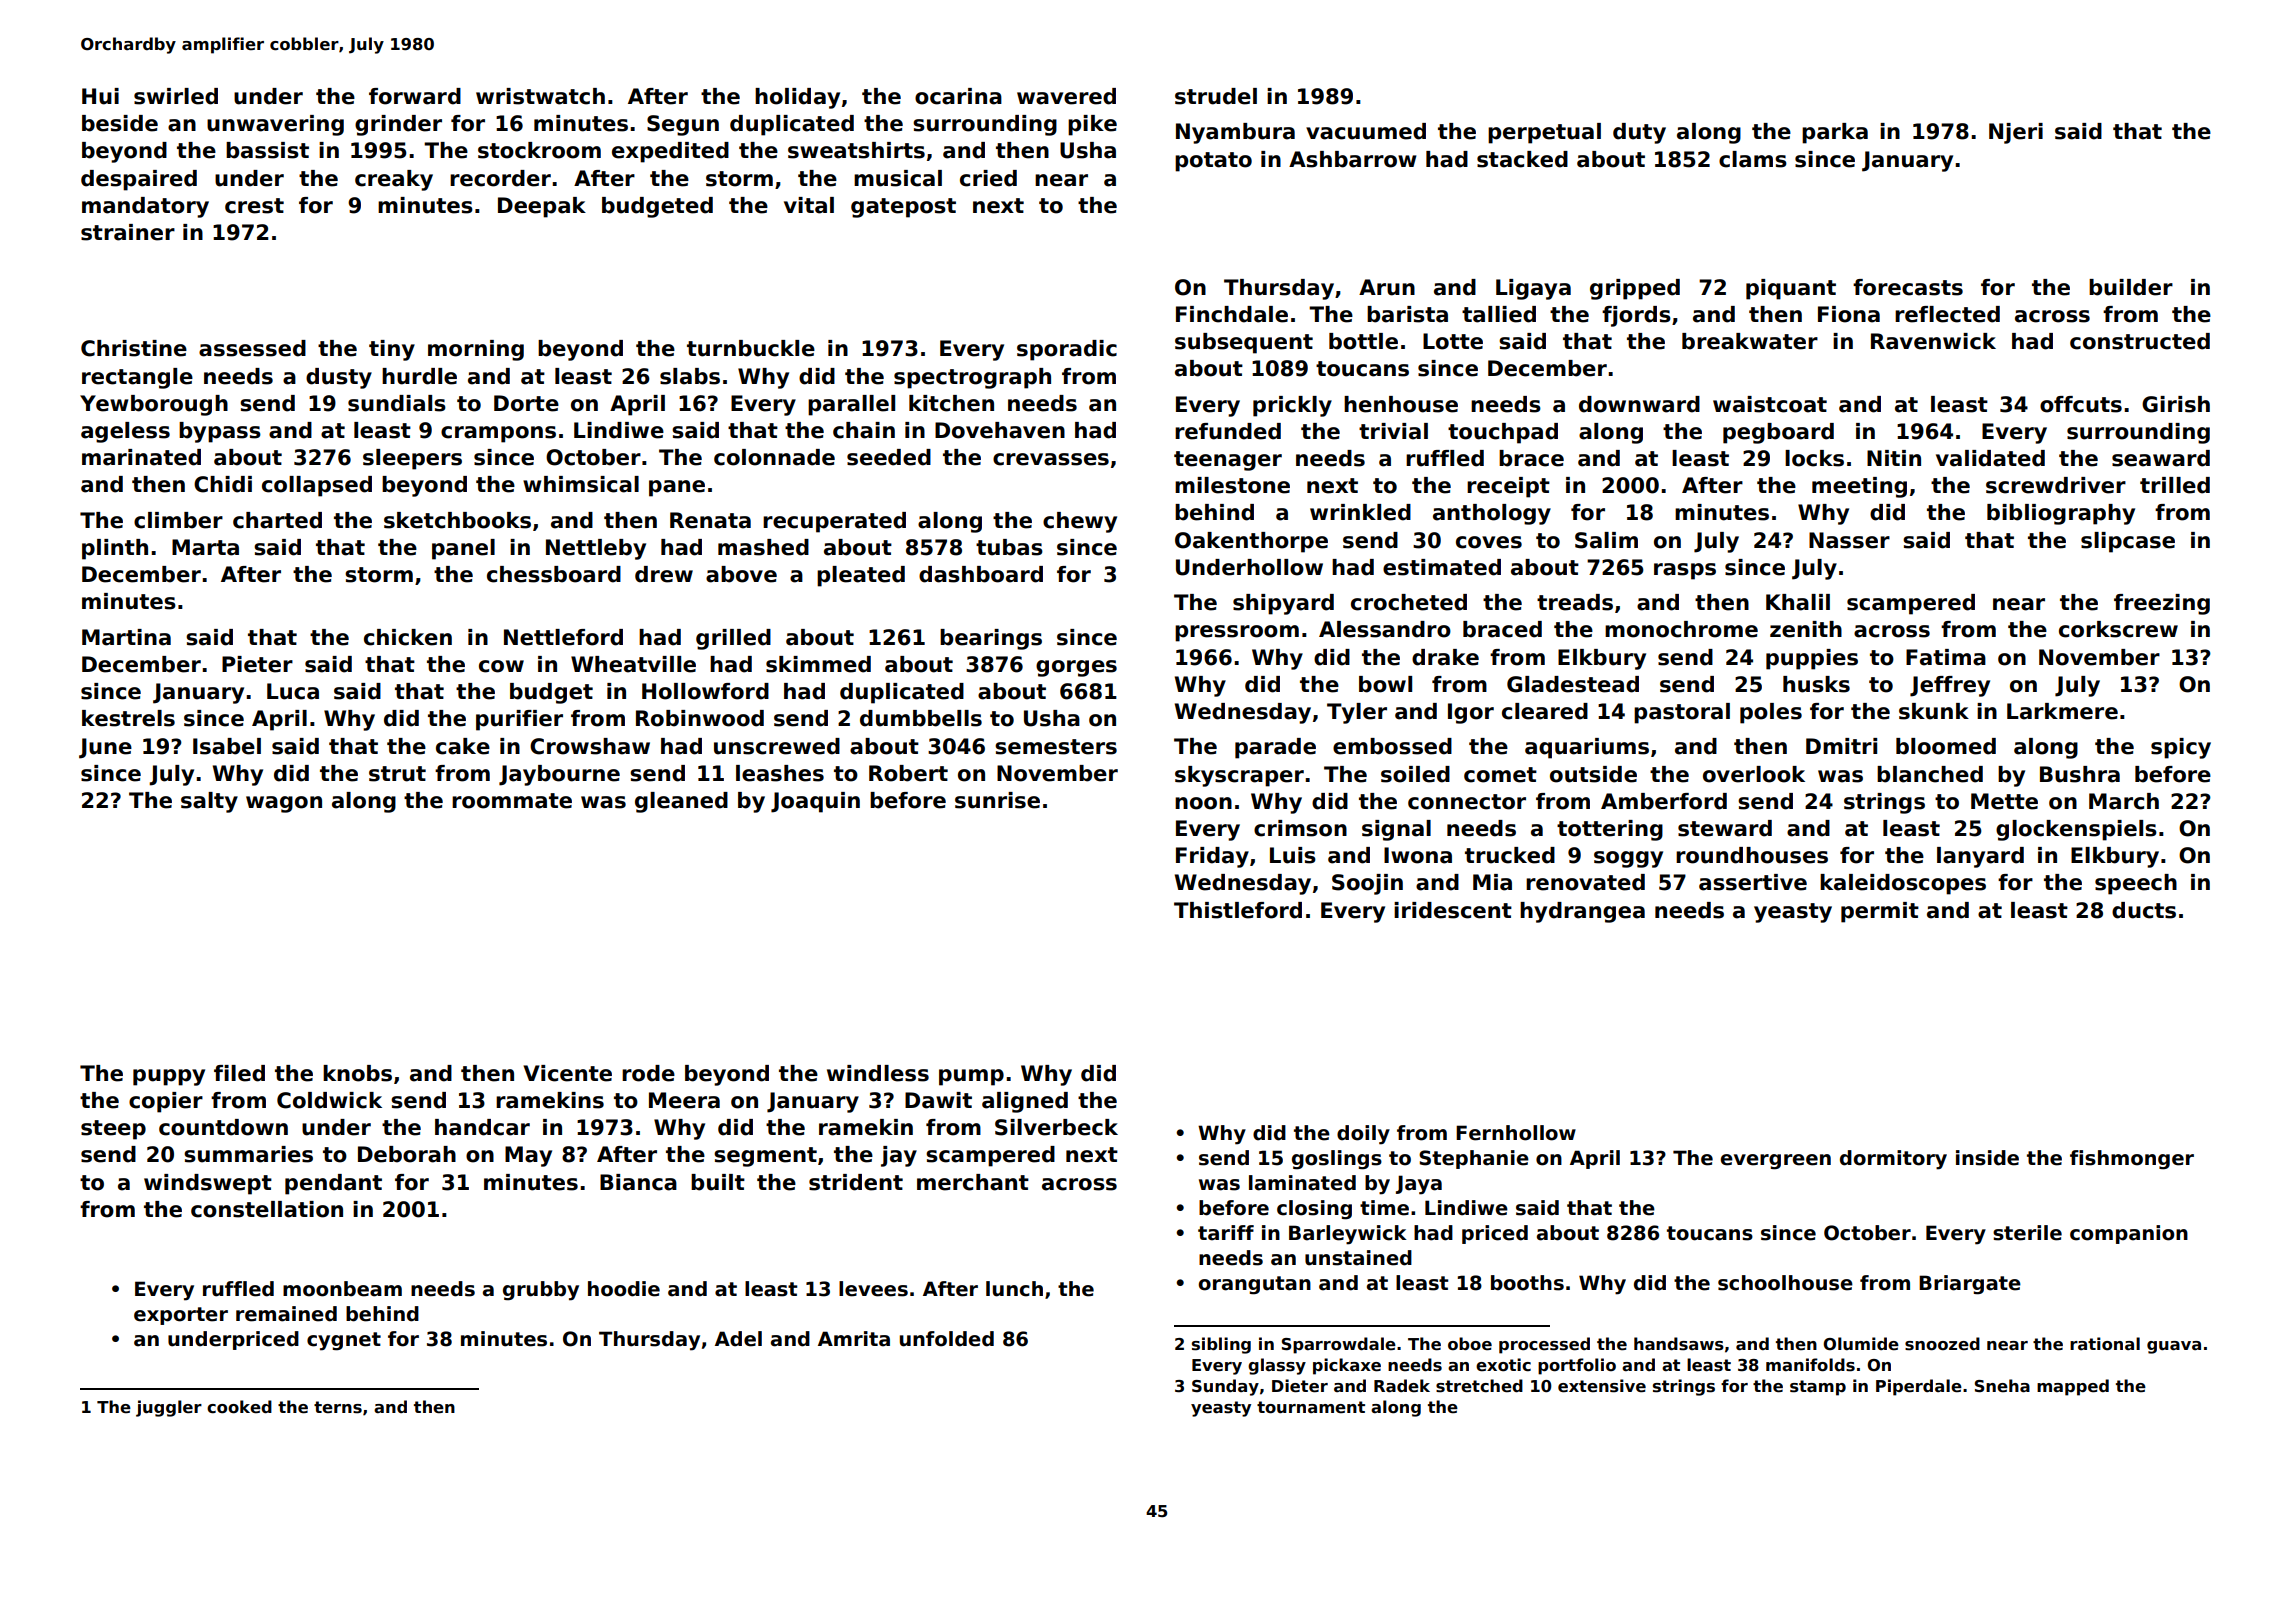 This screenshot has width=2292, height=1620. Describe the element at coordinates (1798, 602) in the screenshot. I see `Khalil` at that location.
